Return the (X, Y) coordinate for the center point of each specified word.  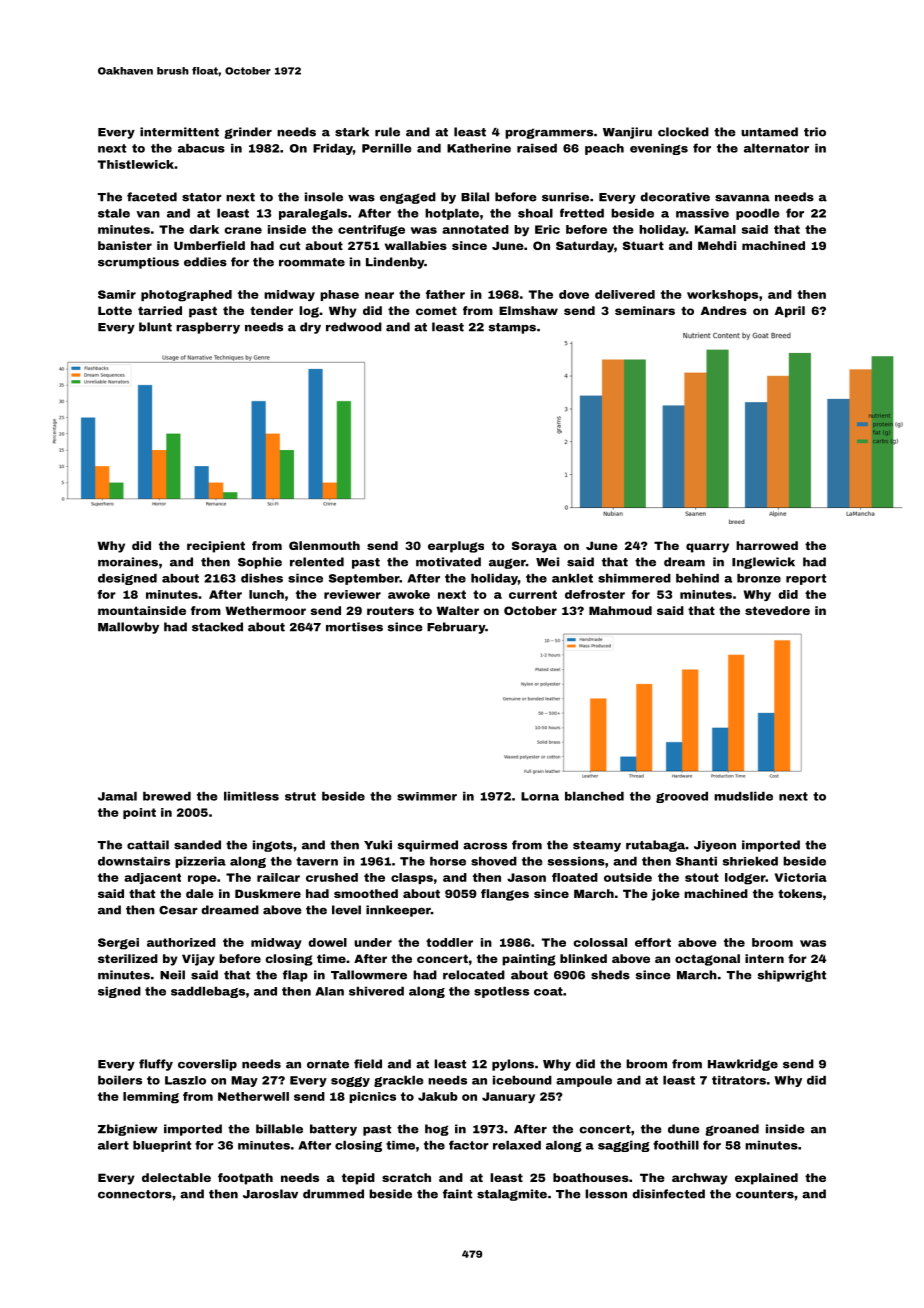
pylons (513, 1065)
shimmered (634, 578)
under (373, 942)
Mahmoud (620, 610)
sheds (610, 975)
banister (125, 245)
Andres (724, 310)
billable (279, 1129)
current (533, 594)
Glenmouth (324, 545)
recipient (216, 547)
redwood (354, 327)
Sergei (118, 944)
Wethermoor (265, 610)
